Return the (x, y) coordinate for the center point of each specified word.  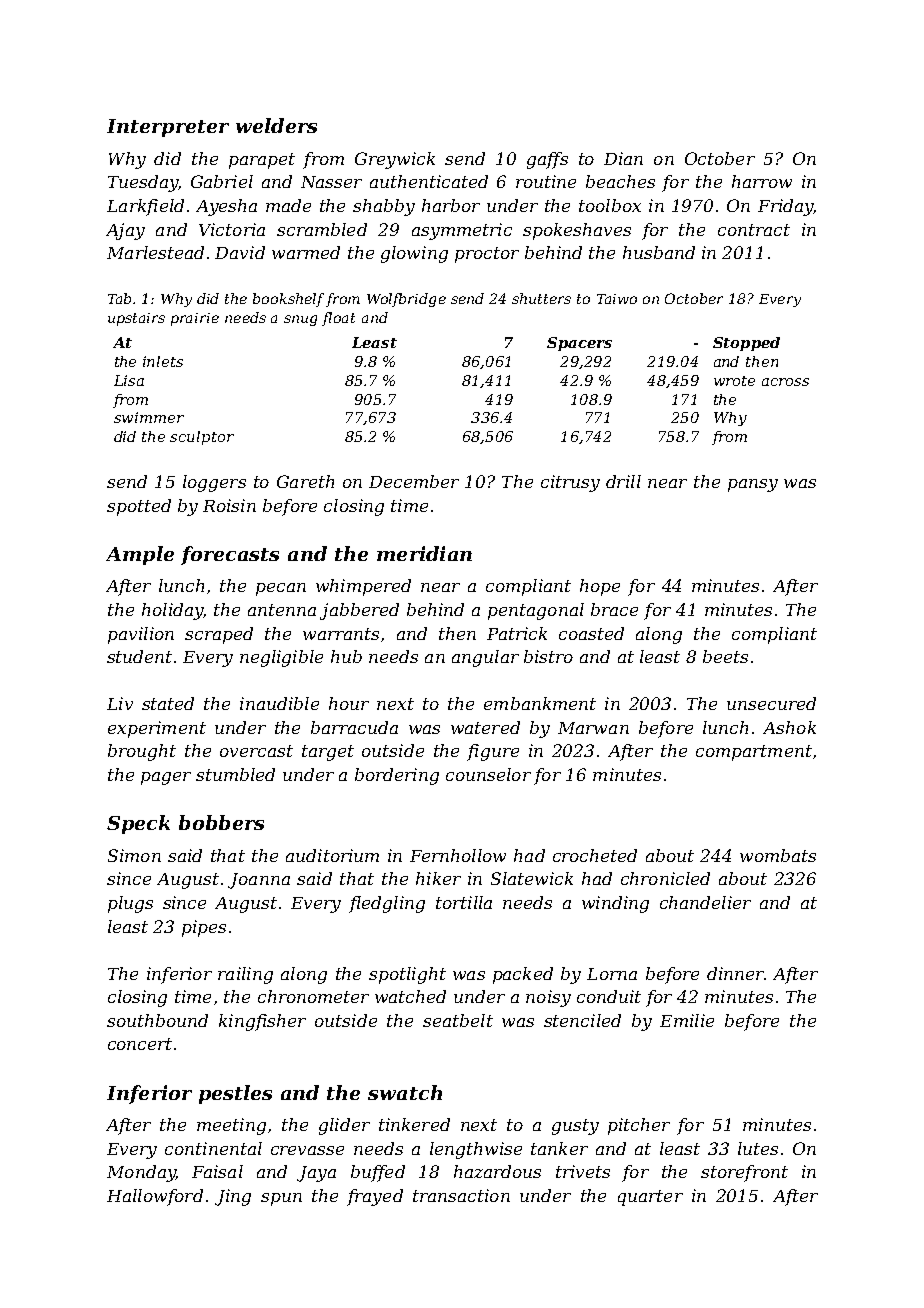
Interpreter (168, 128)
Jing (233, 1197)
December (414, 481)
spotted (139, 507)
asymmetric (462, 231)
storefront (744, 1173)
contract (754, 230)
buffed (378, 1173)
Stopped (746, 344)
